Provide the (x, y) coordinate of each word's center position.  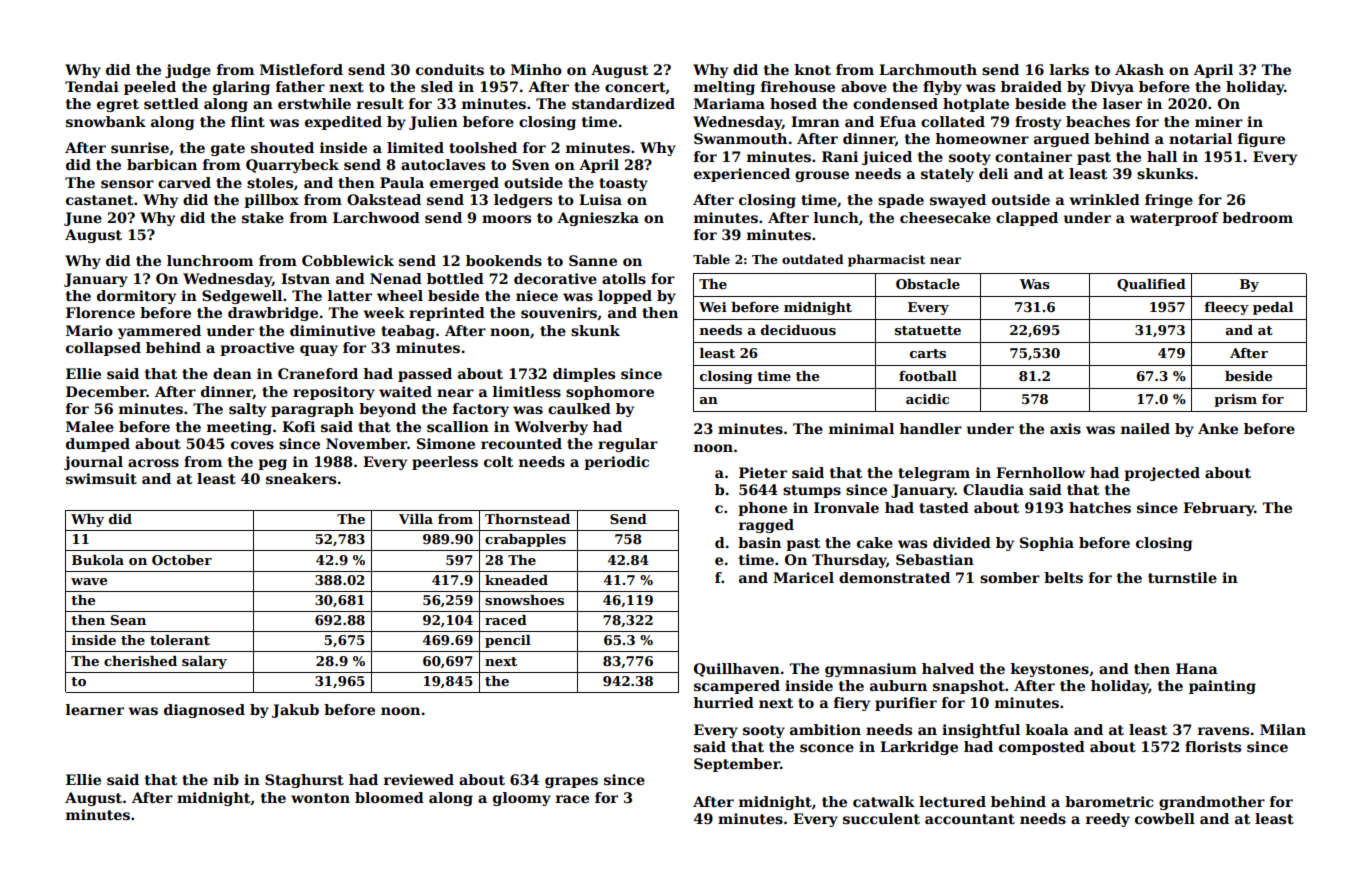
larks (1069, 69)
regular (628, 445)
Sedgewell (242, 297)
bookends (504, 260)
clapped (1027, 219)
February (1219, 509)
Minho (536, 69)
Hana (1197, 668)
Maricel (803, 577)
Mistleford (301, 69)
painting (1222, 687)
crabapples (525, 540)
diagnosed (204, 711)
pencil (508, 641)
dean (232, 373)
